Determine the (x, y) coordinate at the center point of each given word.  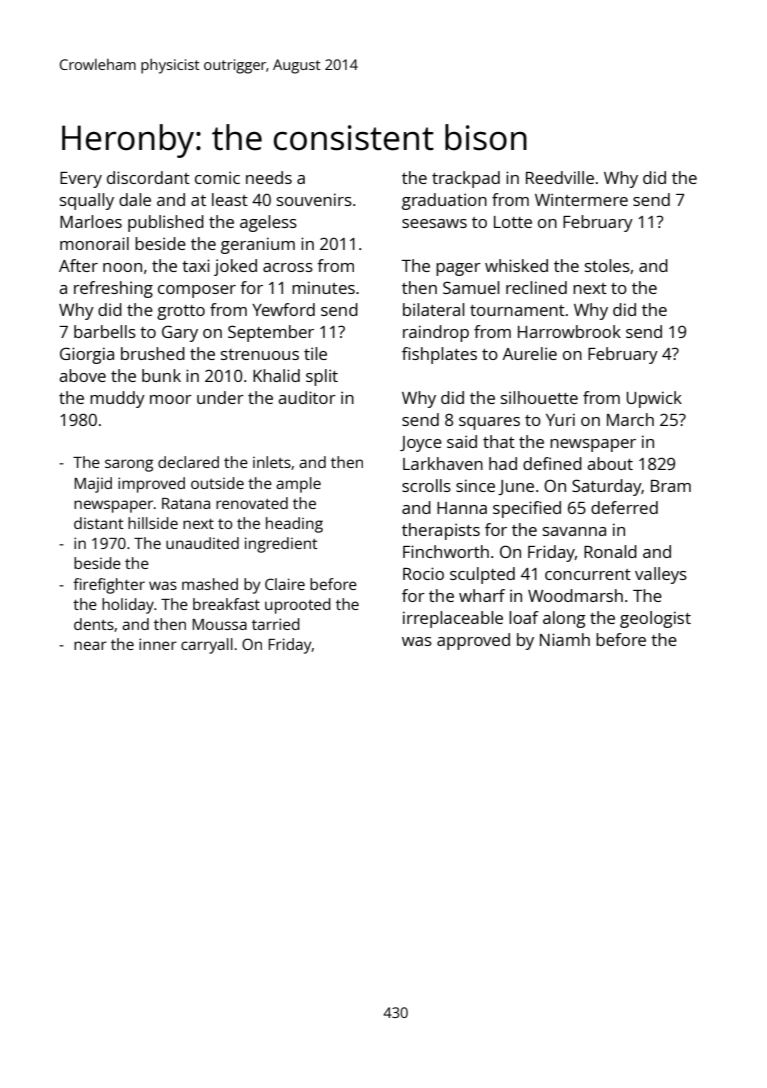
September (271, 333)
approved (473, 641)
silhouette (539, 397)
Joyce (421, 444)
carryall (207, 646)
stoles (607, 265)
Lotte (513, 222)
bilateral (434, 309)
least (230, 199)
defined (552, 463)
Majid (93, 485)
